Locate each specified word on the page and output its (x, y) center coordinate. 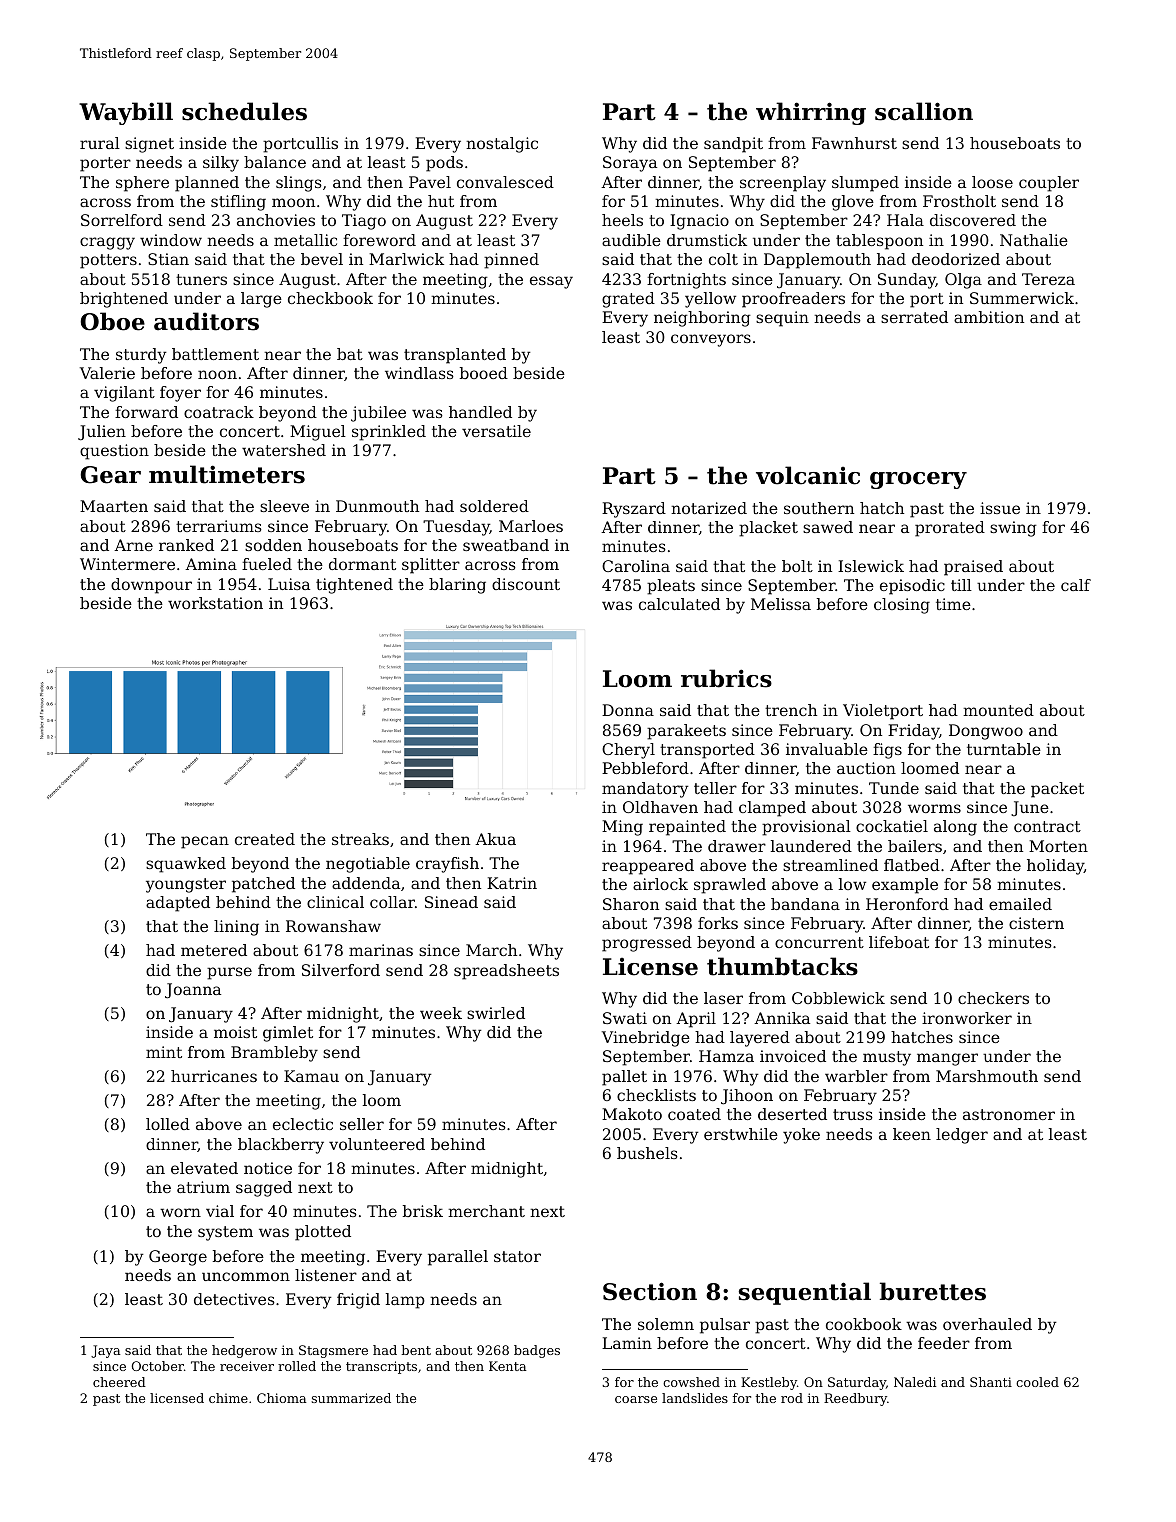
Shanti (991, 1382)
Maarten (114, 506)
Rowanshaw (333, 926)
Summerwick (1022, 298)
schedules (244, 111)
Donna (628, 710)
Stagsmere (333, 1351)
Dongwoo (986, 732)
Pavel (430, 182)
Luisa (289, 584)
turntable (1004, 749)
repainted (687, 828)
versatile (496, 431)
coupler (1049, 184)
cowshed (691, 1382)
